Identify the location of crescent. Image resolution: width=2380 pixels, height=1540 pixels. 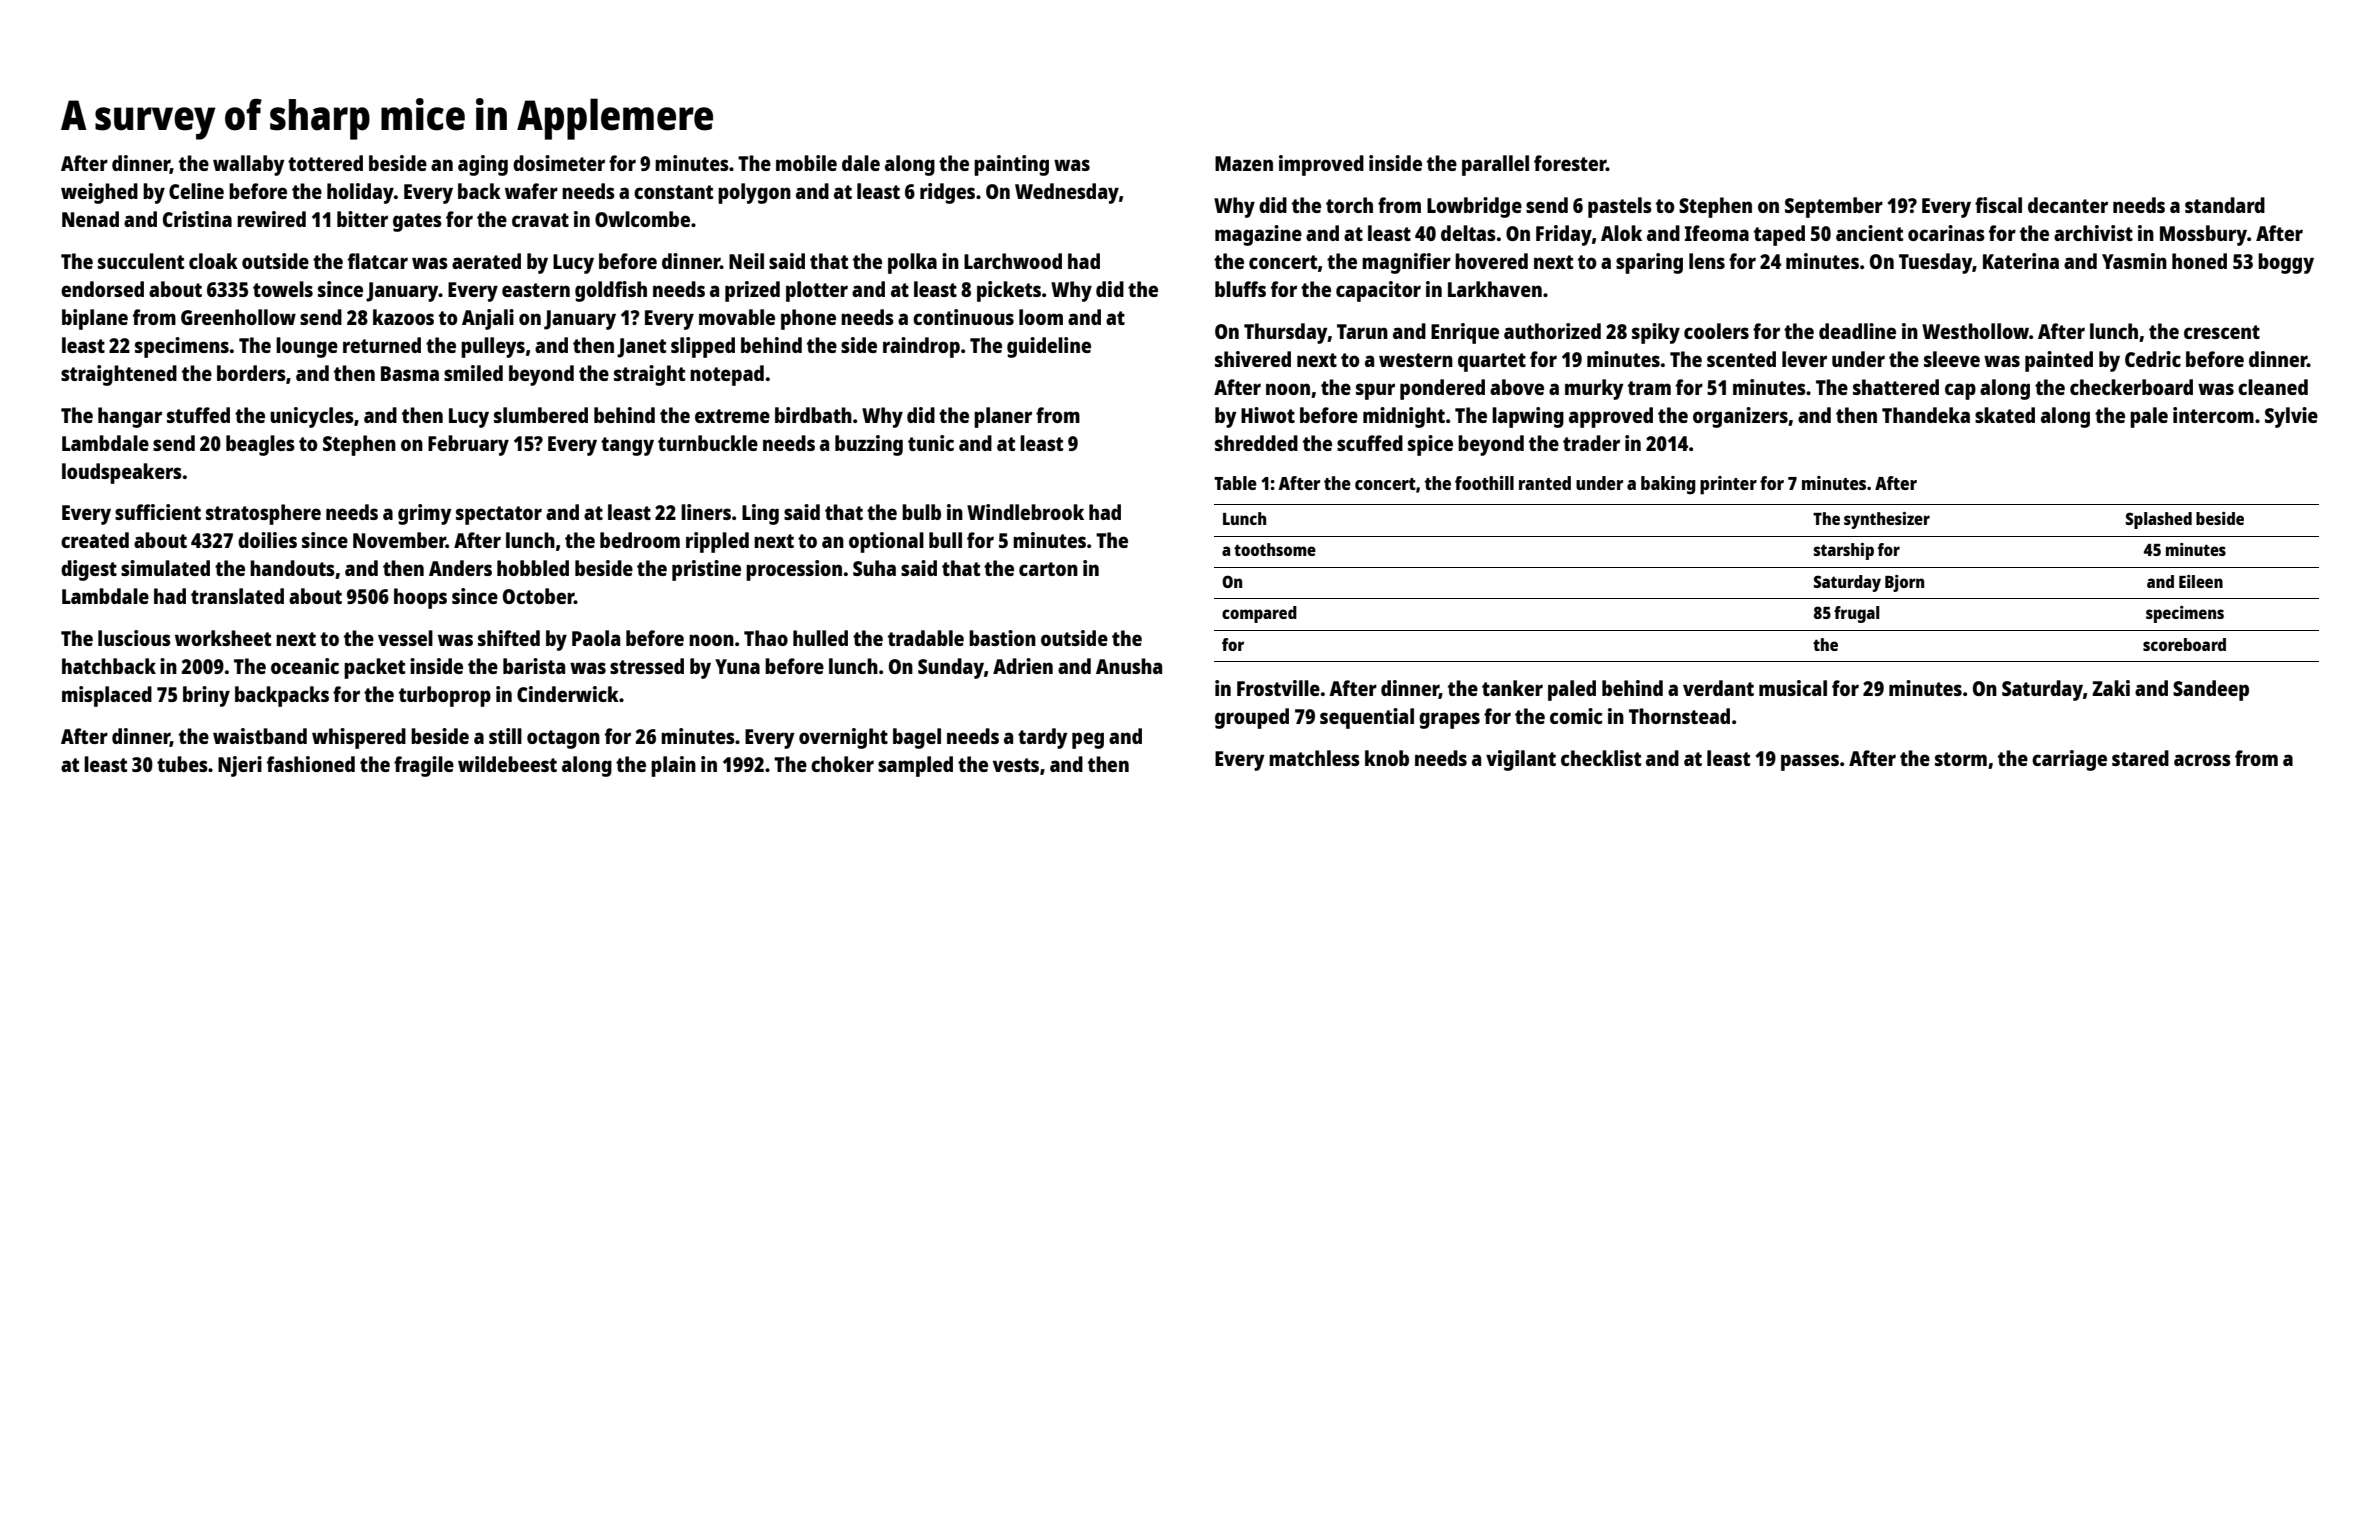
(2222, 332).
